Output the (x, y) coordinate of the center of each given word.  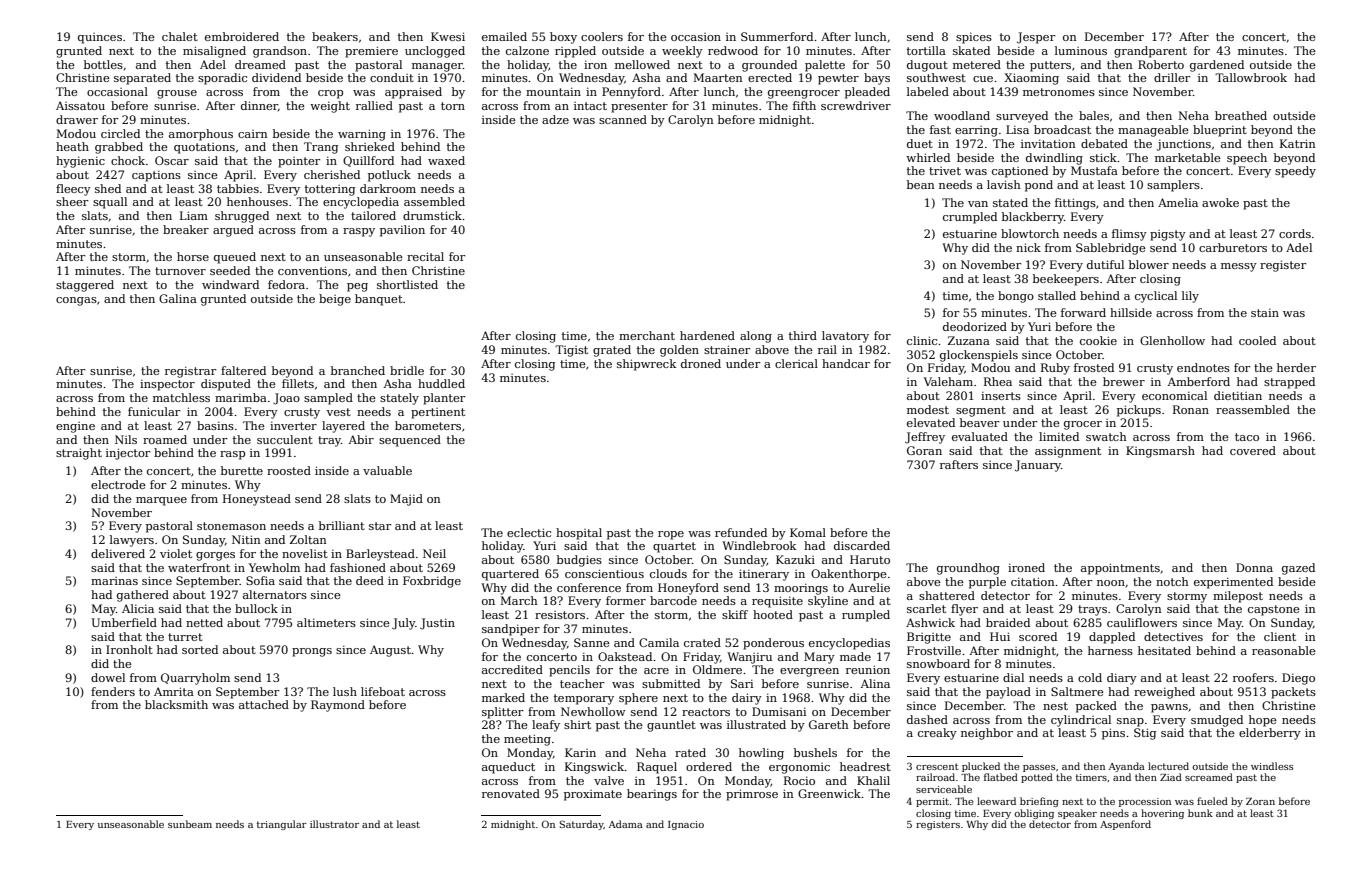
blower (1149, 264)
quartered (510, 575)
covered (1253, 450)
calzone (527, 50)
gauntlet (671, 726)
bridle (407, 370)
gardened (1217, 66)
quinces (100, 38)
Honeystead (257, 500)
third (803, 335)
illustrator (334, 824)
